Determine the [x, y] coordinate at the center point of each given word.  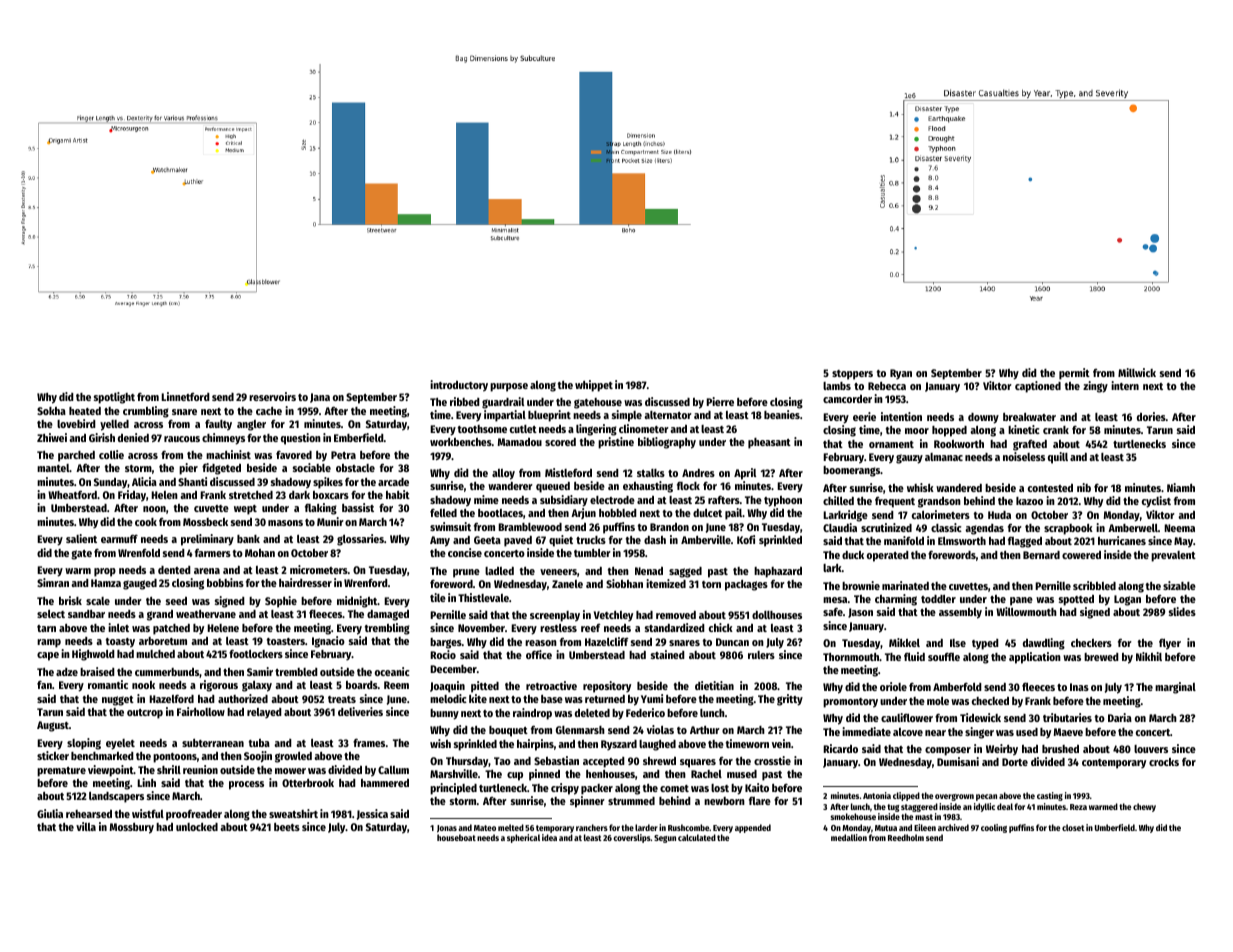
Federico [645, 712]
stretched [251, 495]
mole [938, 701]
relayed [264, 713]
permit [1074, 374]
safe [833, 611]
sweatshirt [293, 813]
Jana [320, 398]
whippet [594, 386]
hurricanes [1122, 540]
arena [207, 571]
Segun [665, 839]
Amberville [706, 539]
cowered [1081, 555]
